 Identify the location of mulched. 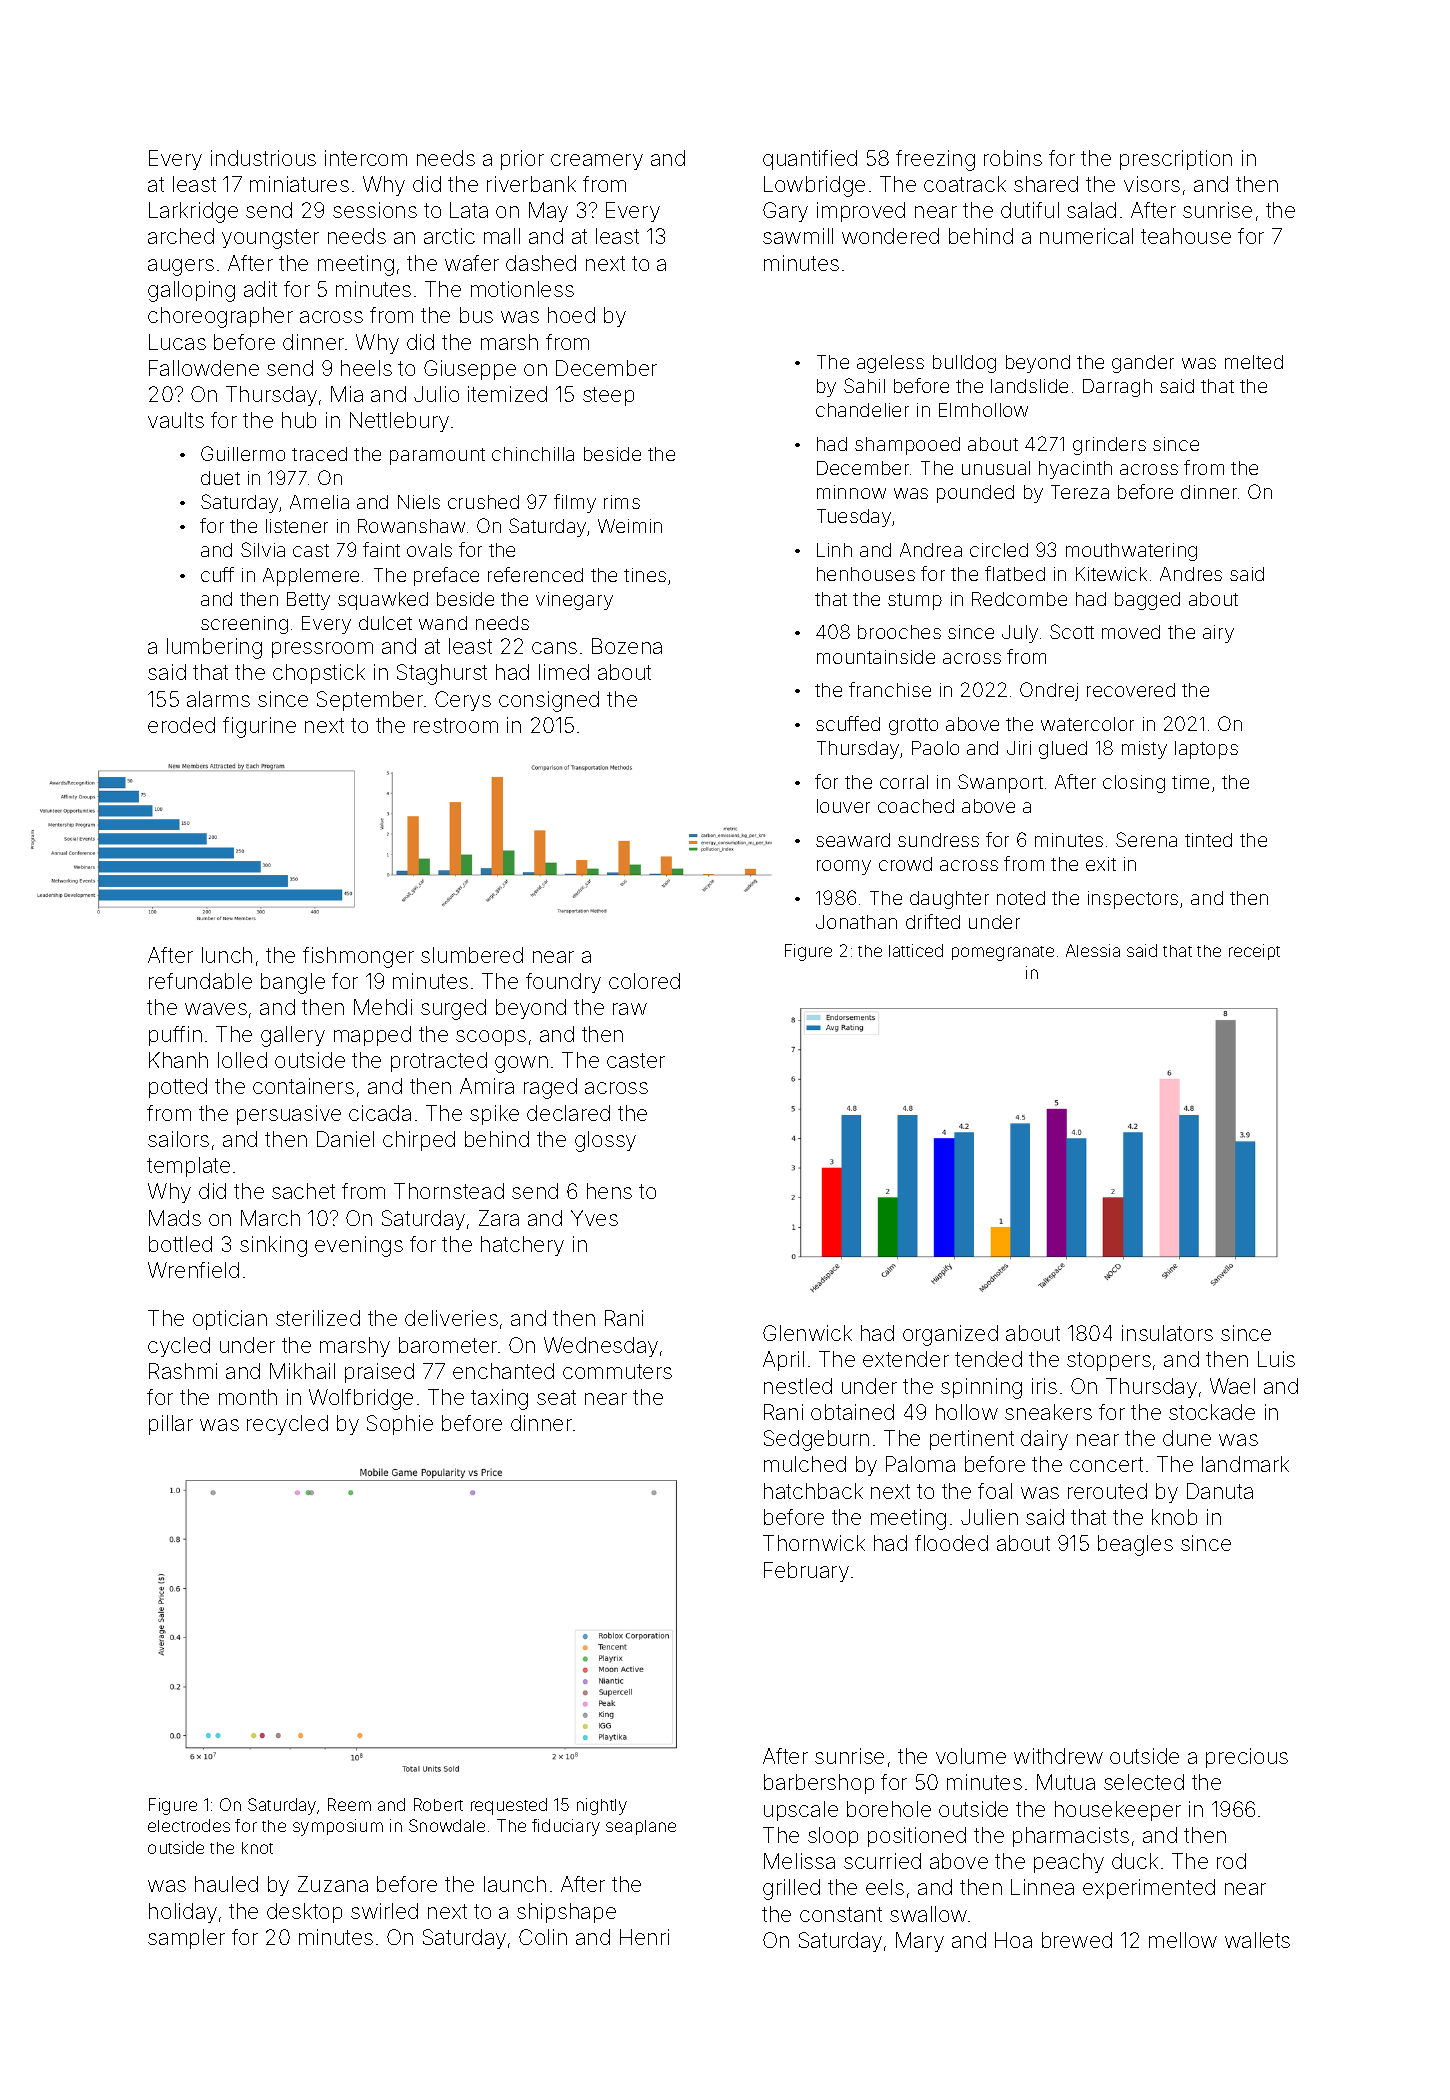
(805, 1464).
